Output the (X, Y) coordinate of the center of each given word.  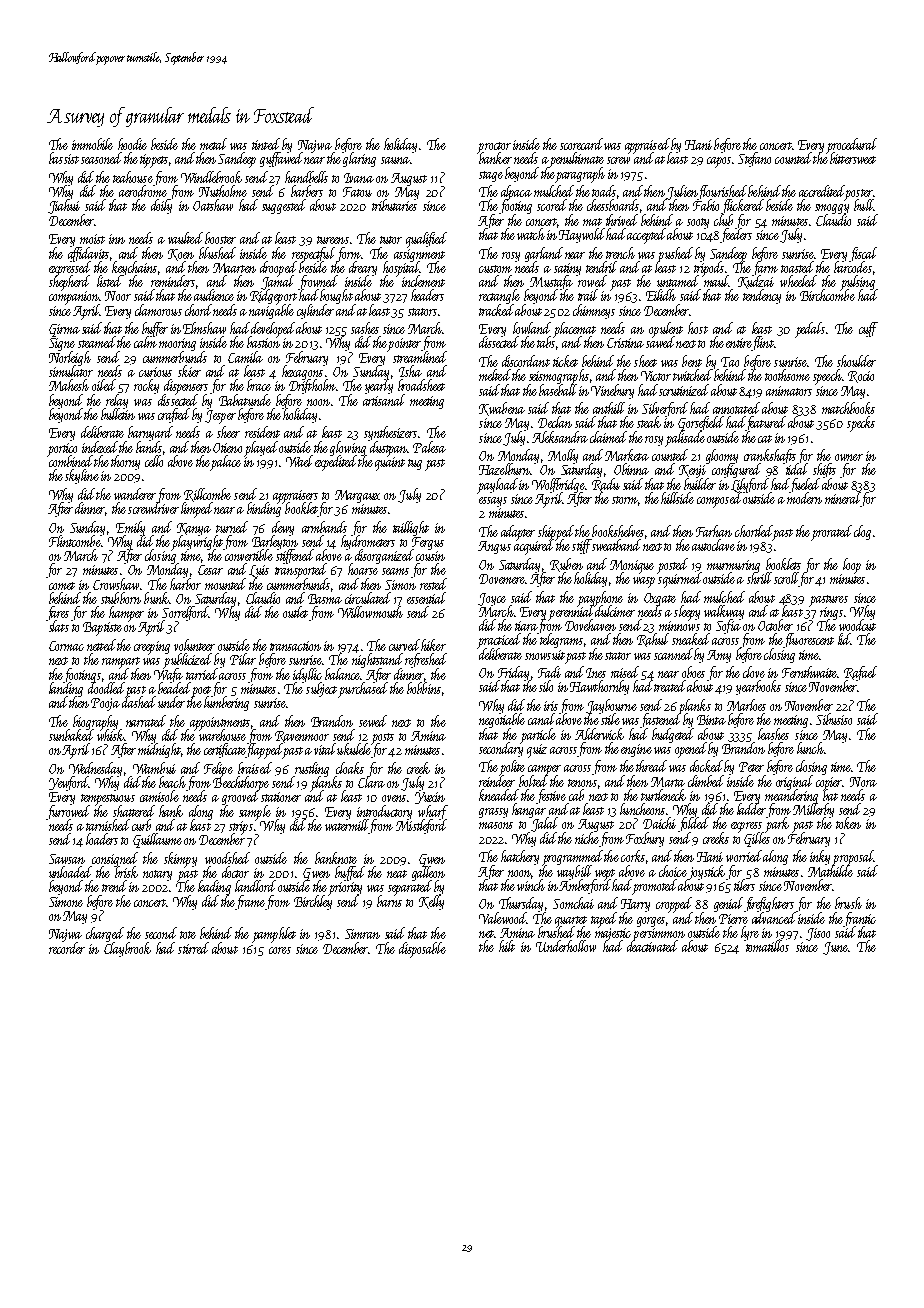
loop (852, 566)
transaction (295, 646)
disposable (422, 950)
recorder (67, 948)
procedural (852, 145)
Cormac (66, 646)
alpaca (516, 192)
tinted (266, 144)
